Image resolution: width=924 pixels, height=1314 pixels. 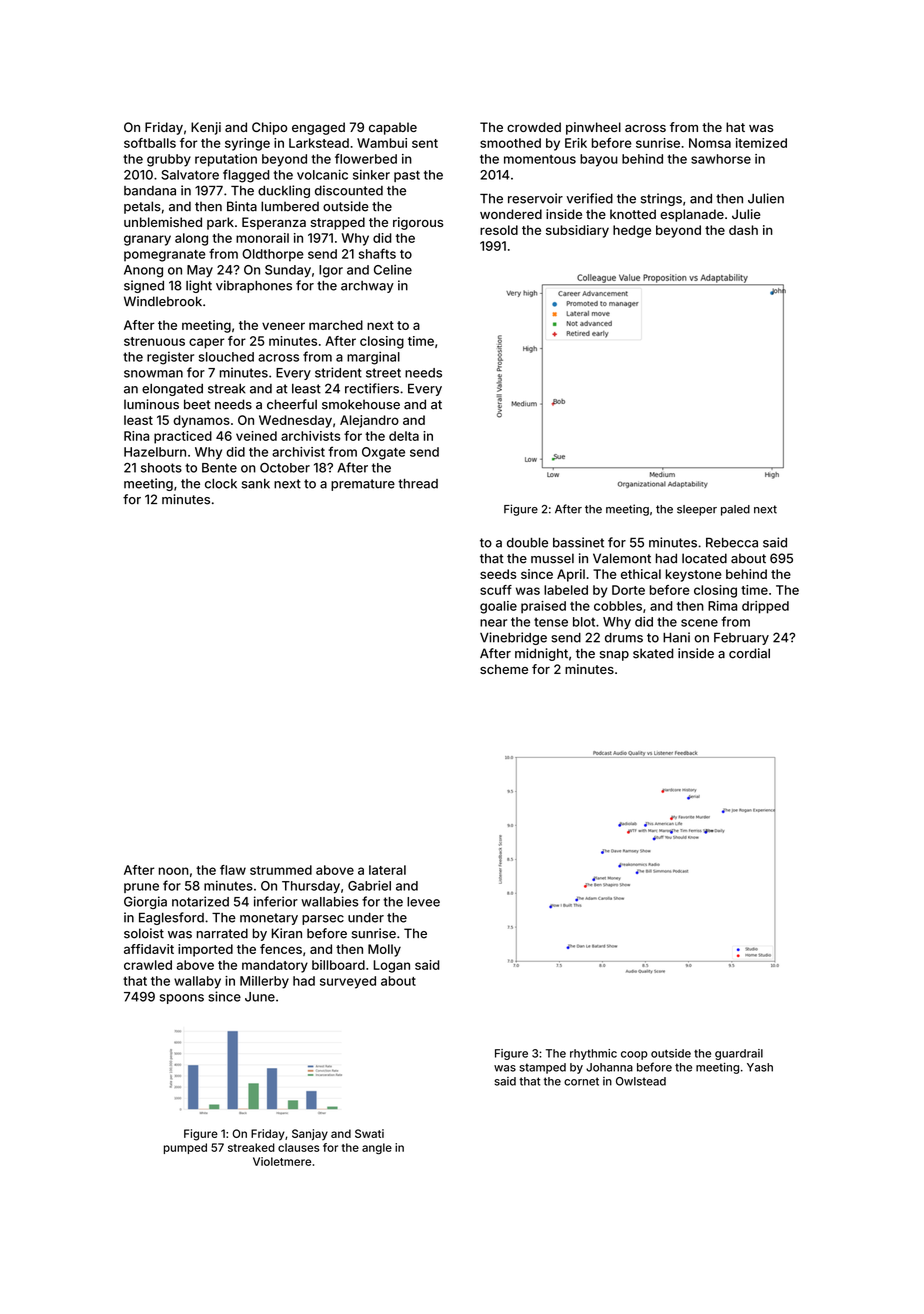 What do you see at coordinates (393, 128) in the image?
I see `capable` at bounding box center [393, 128].
